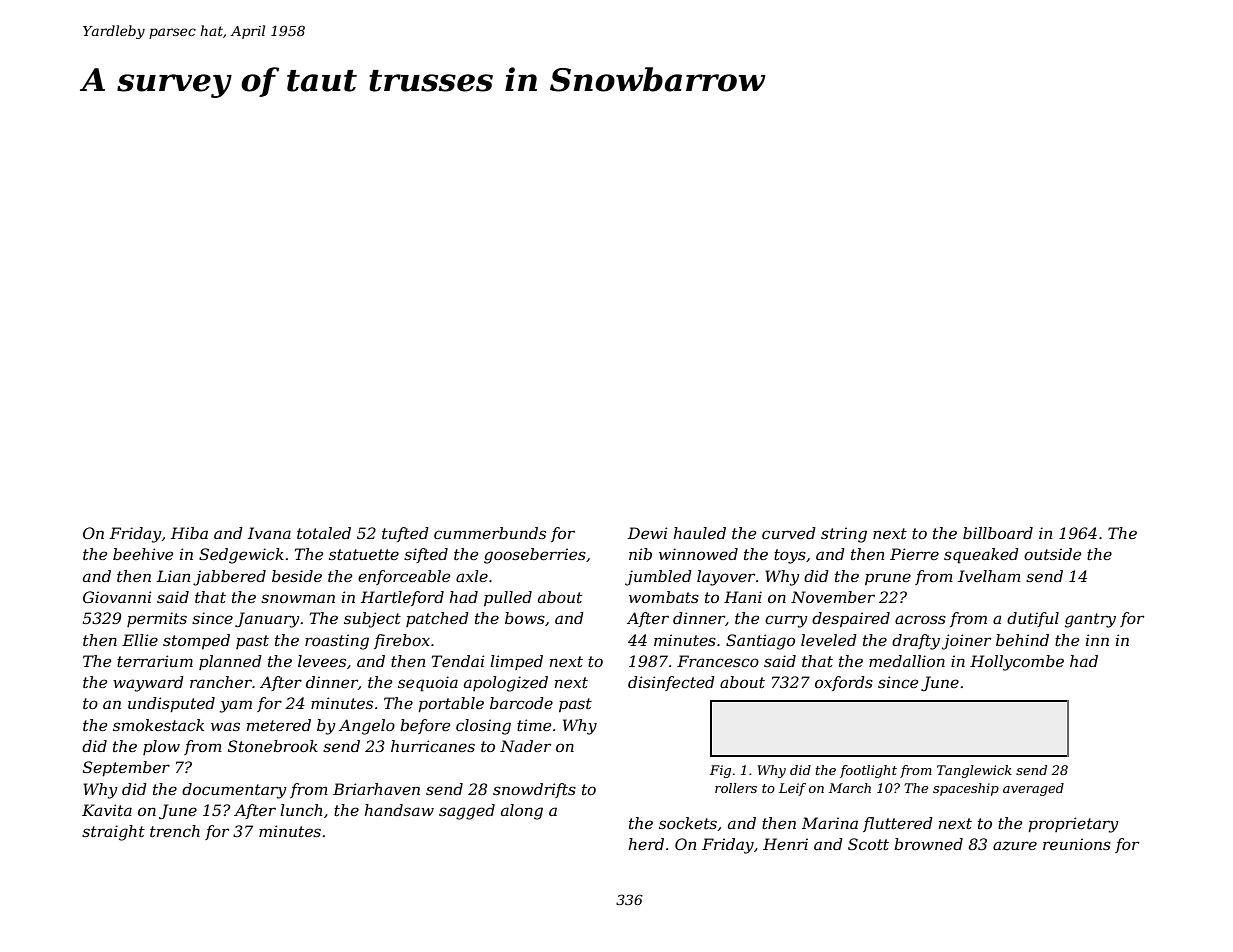  I want to click on January, so click(267, 620).
